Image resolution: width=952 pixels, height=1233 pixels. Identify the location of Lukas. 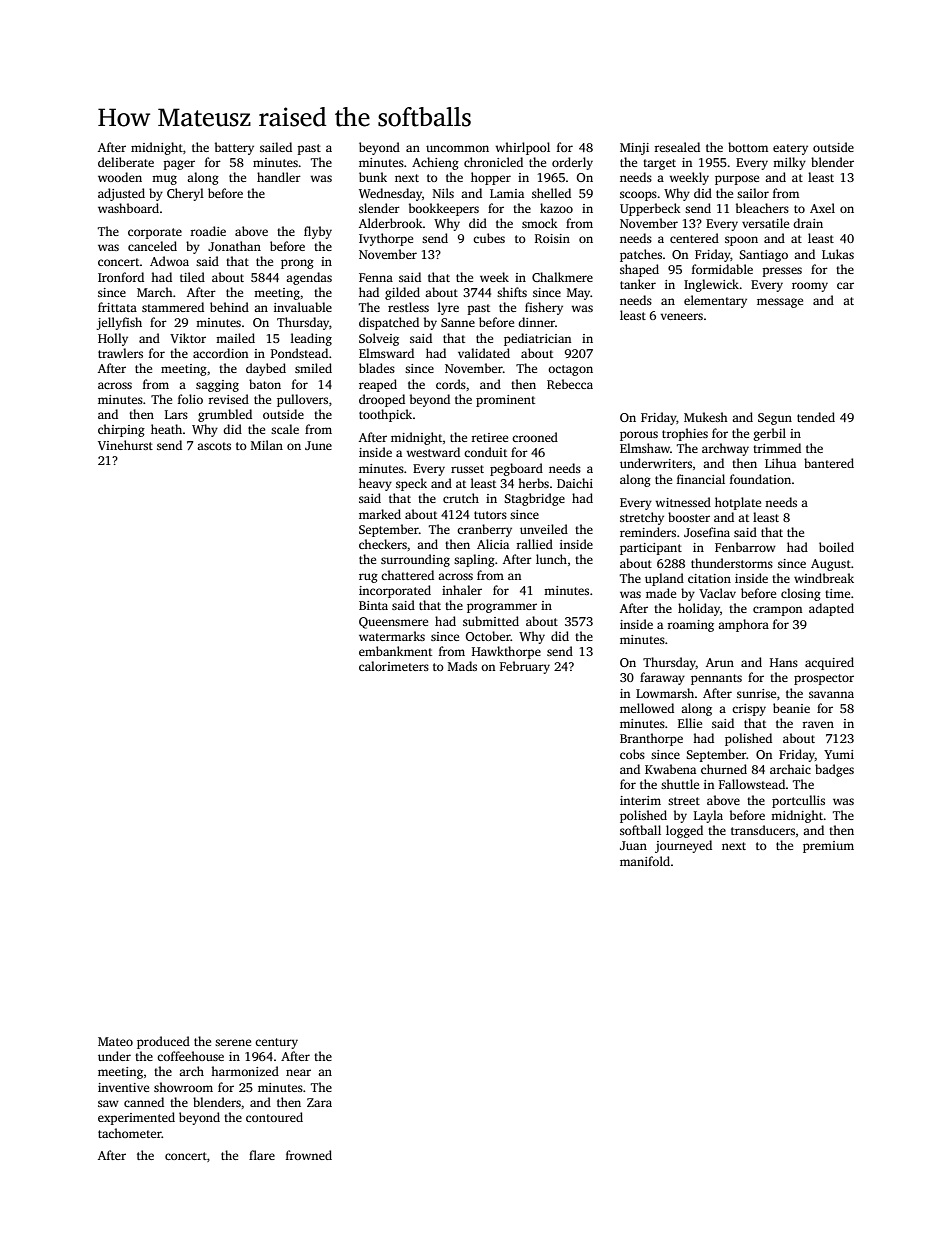
(838, 254).
